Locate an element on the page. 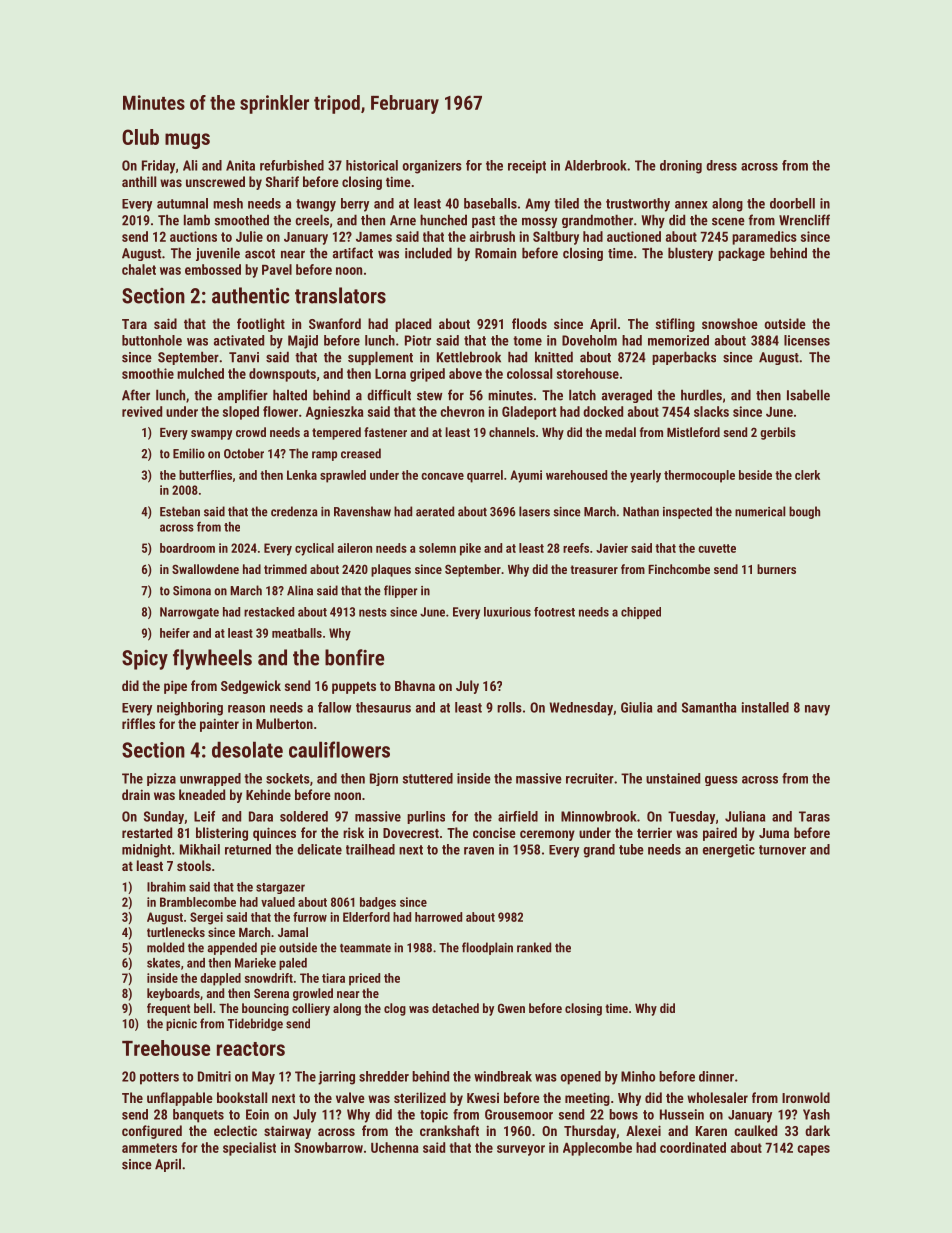  blustery is located at coordinates (690, 254).
